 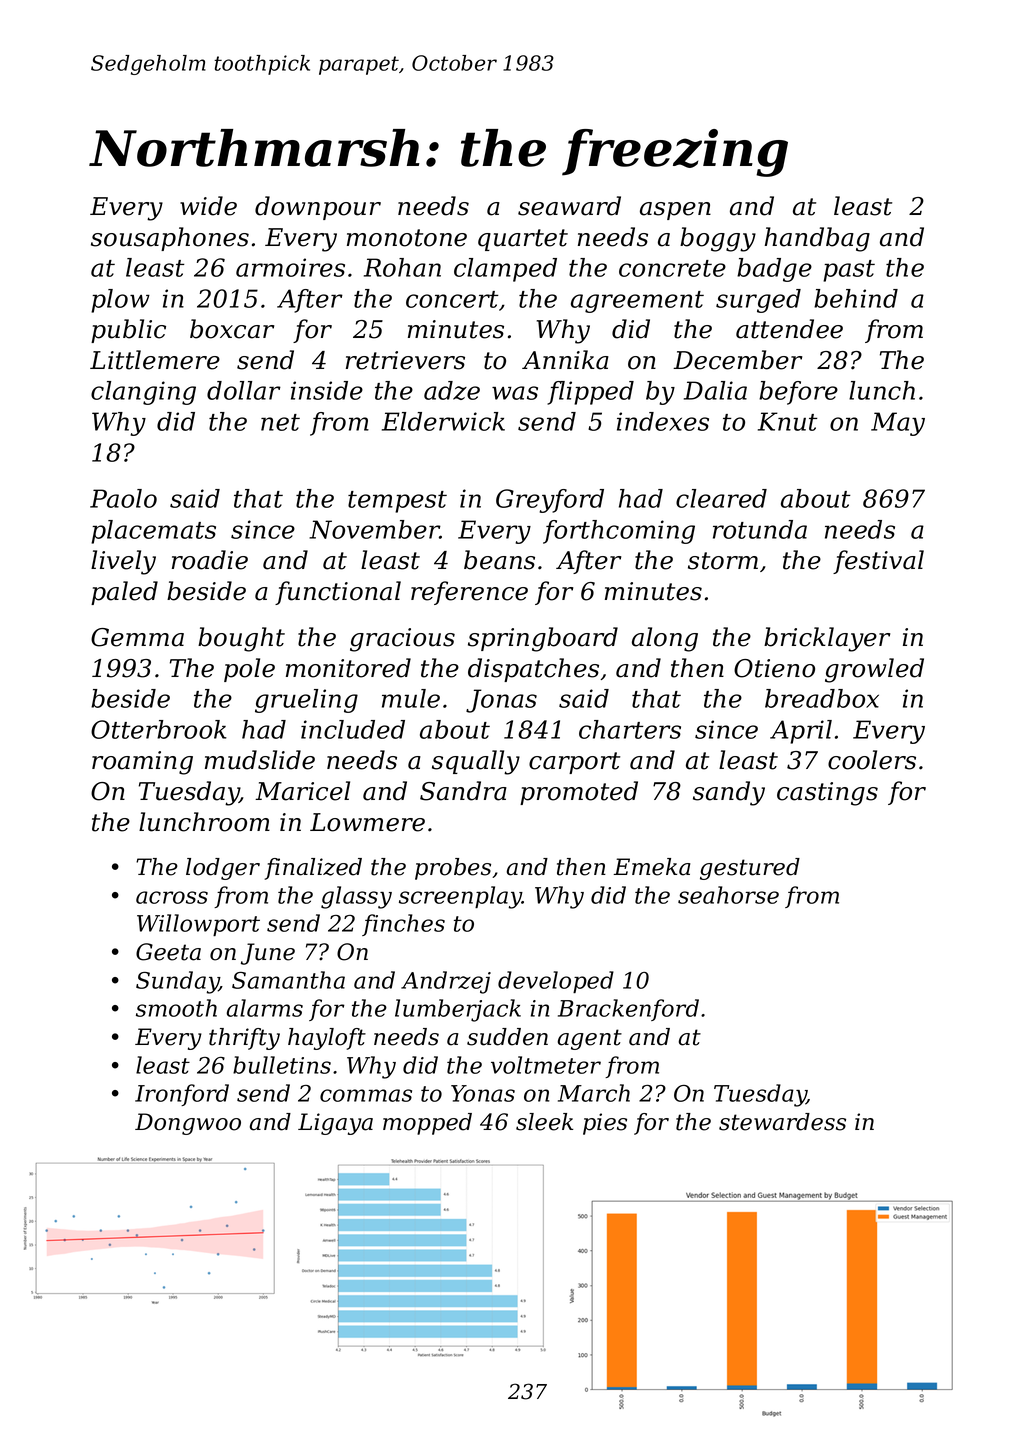 What do you see at coordinates (817, 239) in the document?
I see `handbag` at bounding box center [817, 239].
